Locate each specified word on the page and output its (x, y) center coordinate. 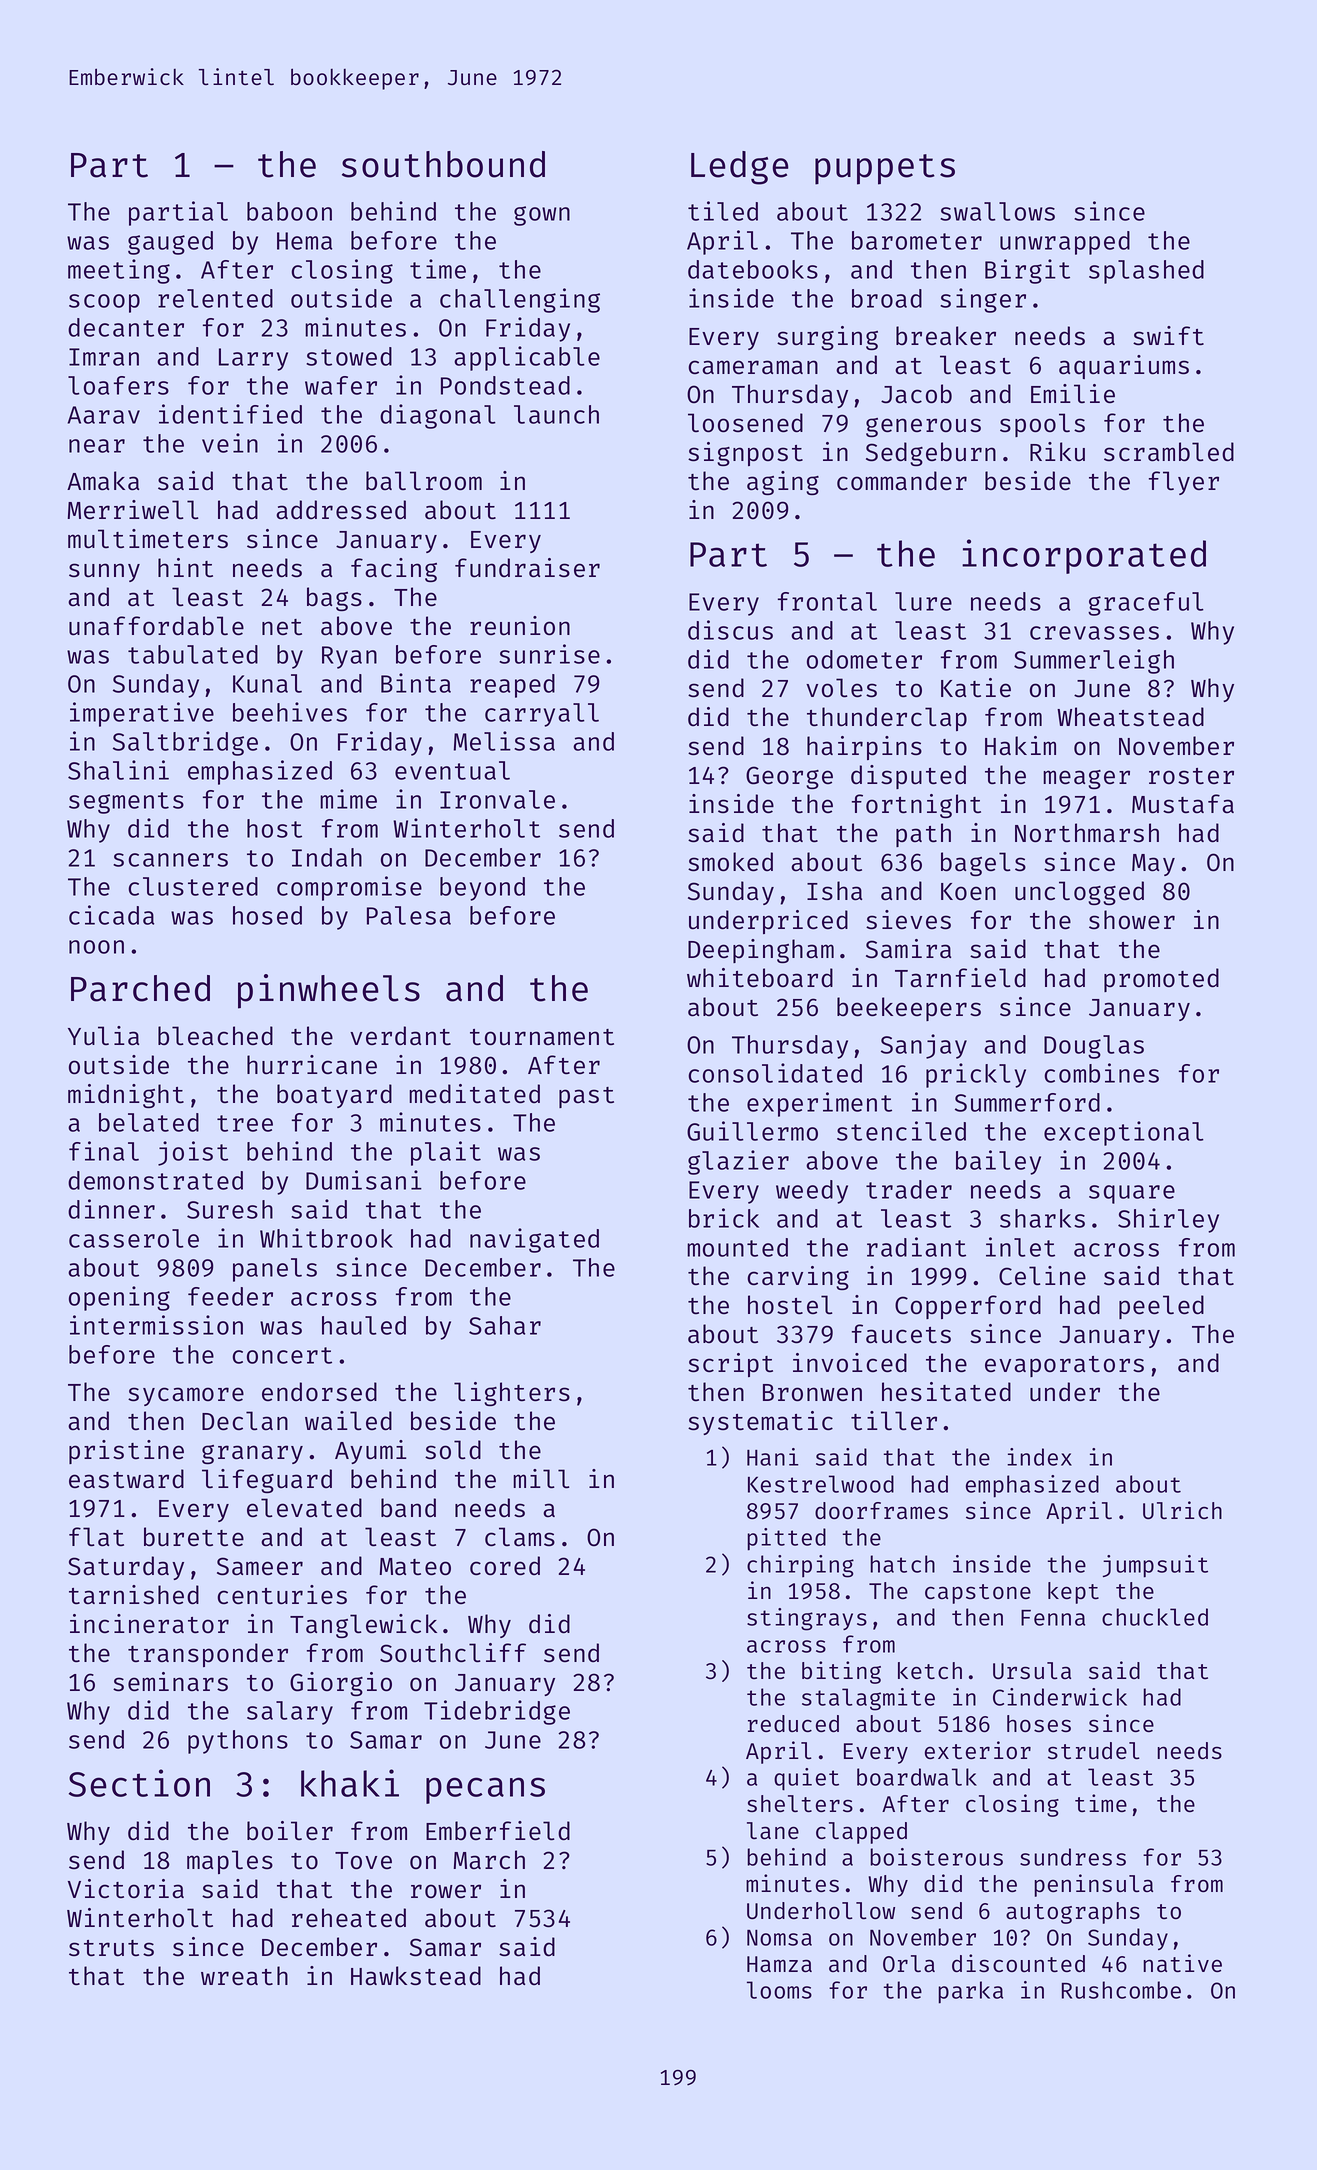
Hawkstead (416, 1976)
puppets (885, 169)
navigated (534, 1240)
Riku (1057, 452)
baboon (289, 211)
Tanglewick (363, 1626)
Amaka (103, 481)
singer (983, 300)
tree (245, 1123)
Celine (1042, 1276)
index (1039, 1457)
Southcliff (453, 1653)
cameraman (753, 367)
